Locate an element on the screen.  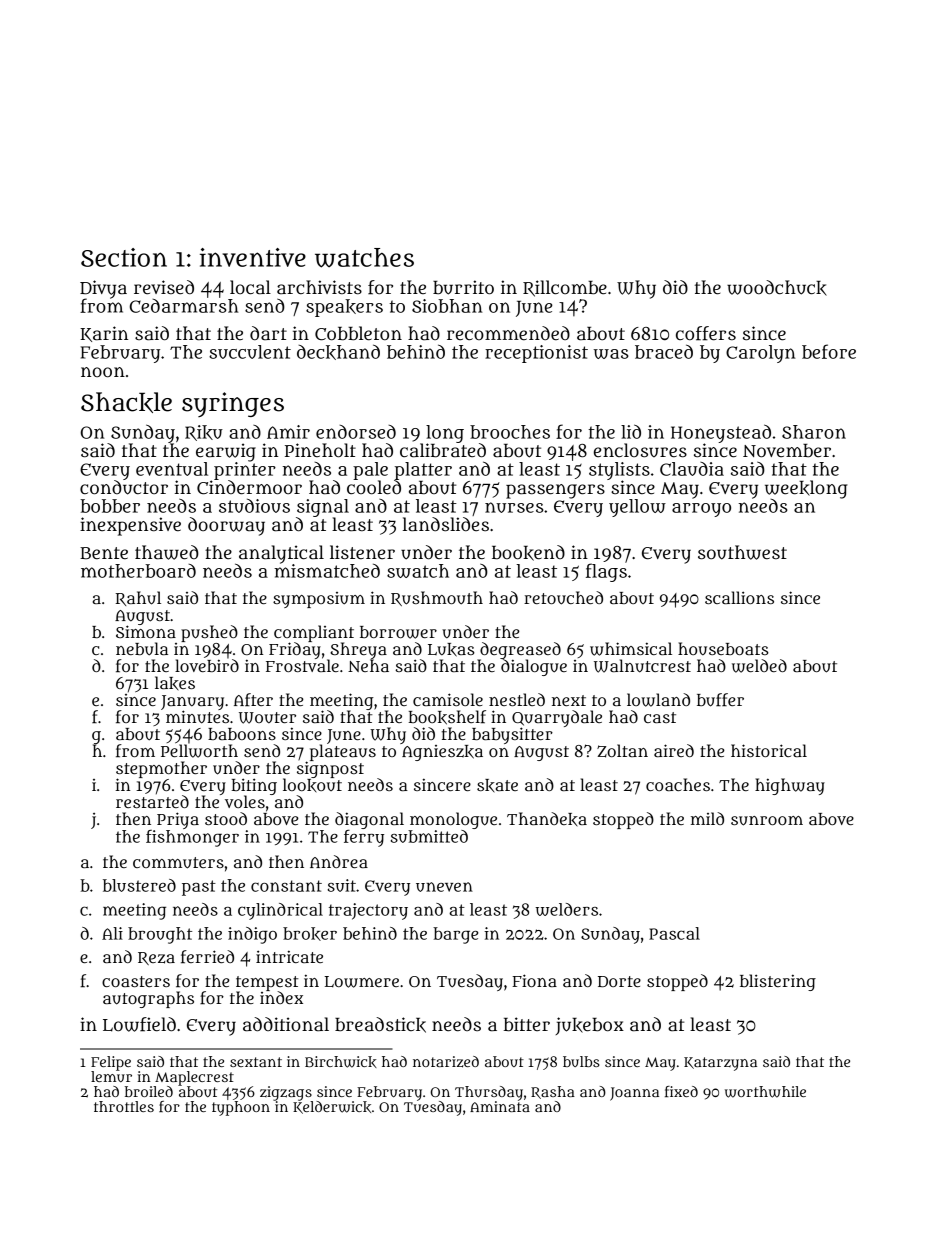
Section is located at coordinates (124, 257).
